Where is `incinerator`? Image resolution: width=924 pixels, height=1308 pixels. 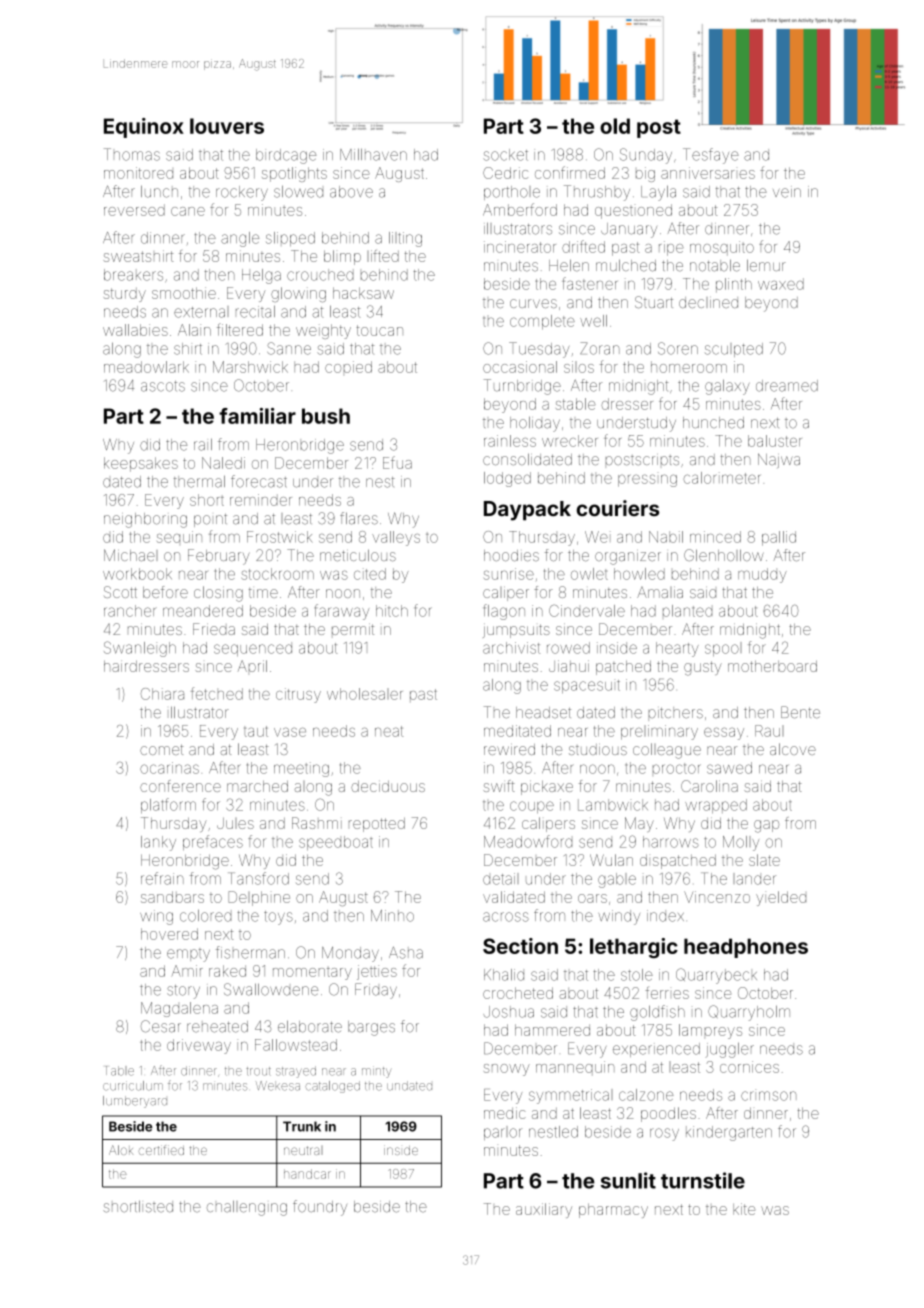 incinerator is located at coordinates (520, 247).
